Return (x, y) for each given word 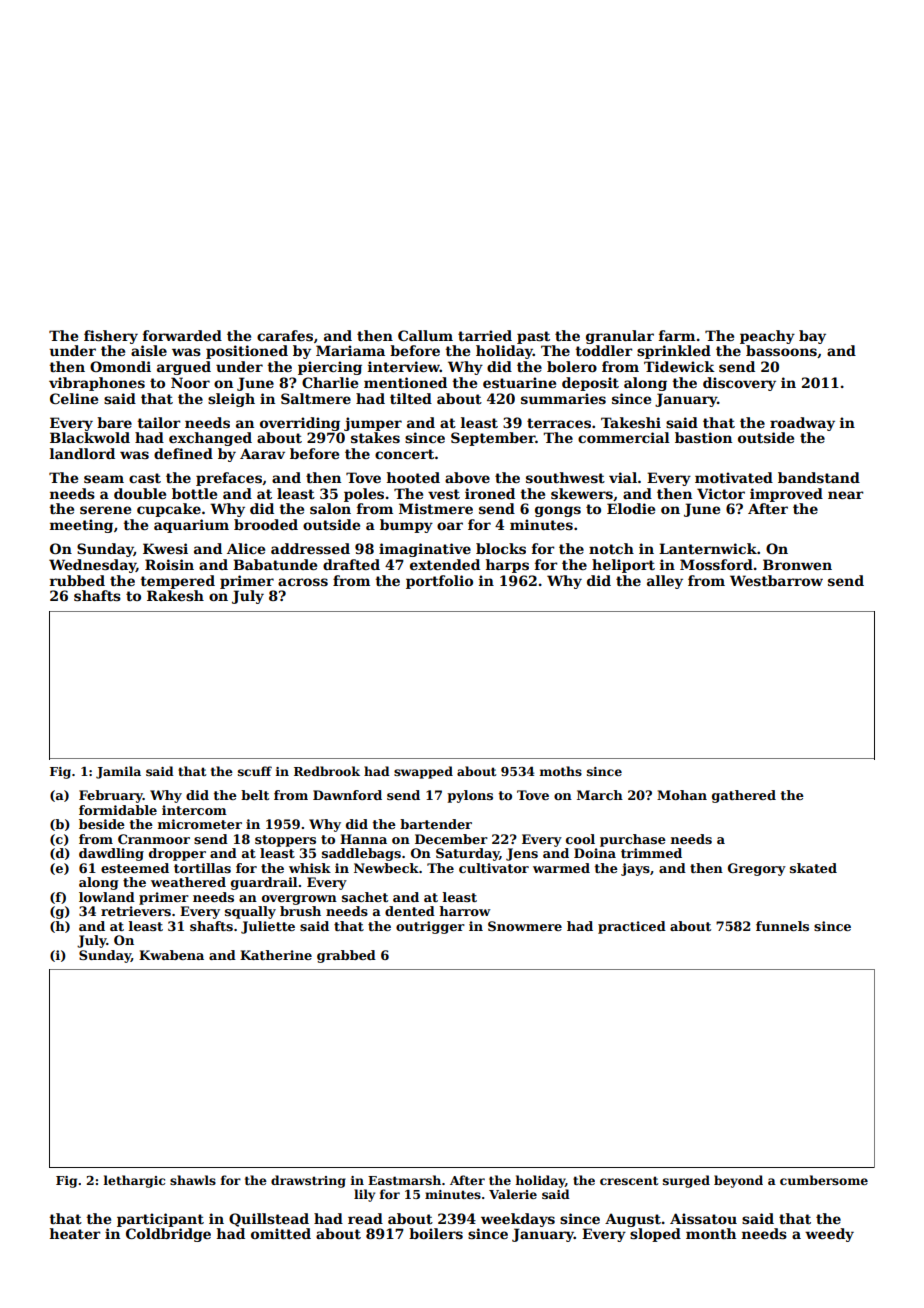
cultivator (494, 868)
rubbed (77, 580)
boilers (436, 1233)
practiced (632, 927)
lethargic (134, 1181)
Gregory (757, 869)
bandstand (819, 477)
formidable (118, 810)
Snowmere (525, 926)
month (711, 1233)
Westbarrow (776, 580)
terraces (559, 423)
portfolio (439, 582)
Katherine (276, 955)
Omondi (120, 366)
